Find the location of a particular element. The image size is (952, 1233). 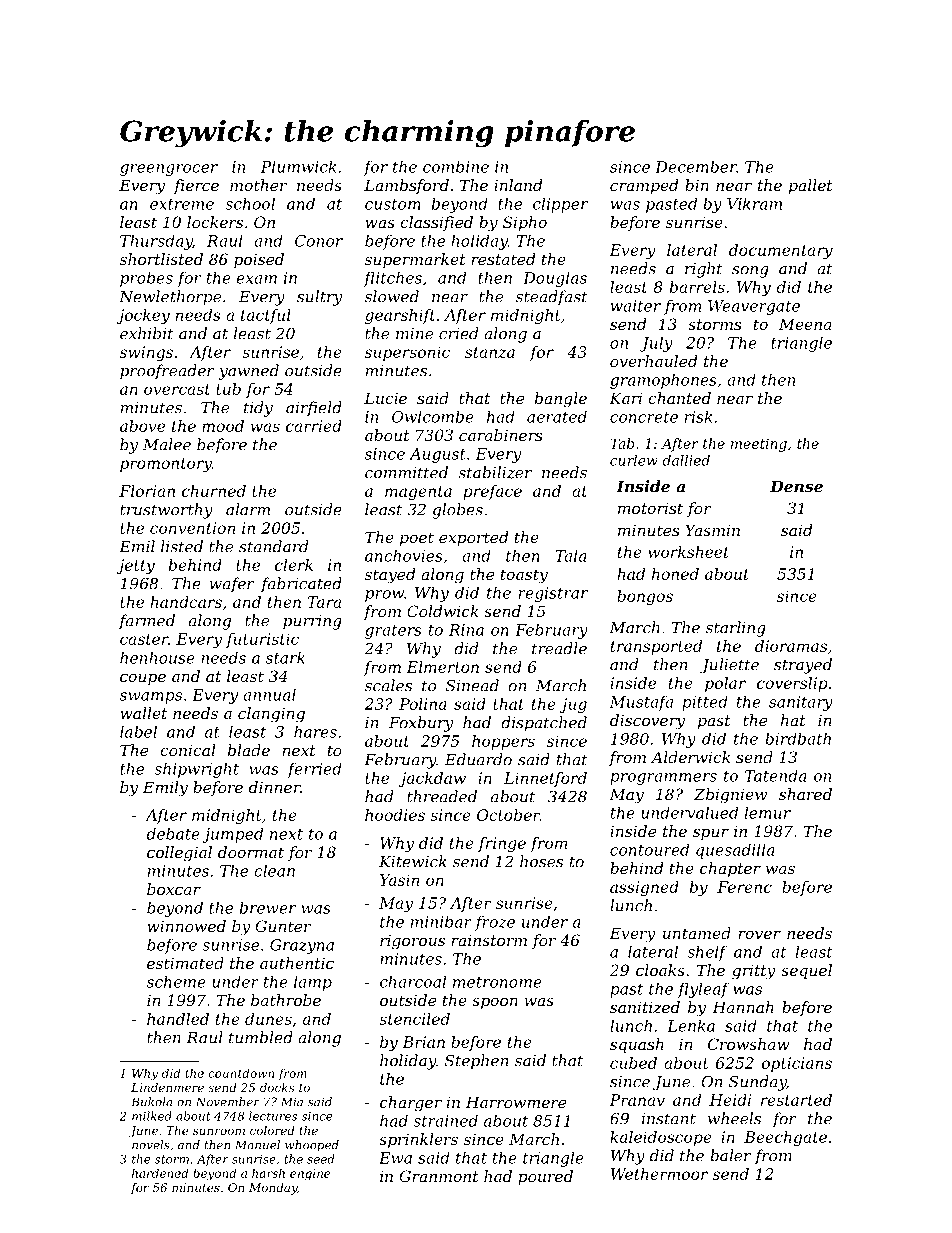

December is located at coordinates (696, 166).
